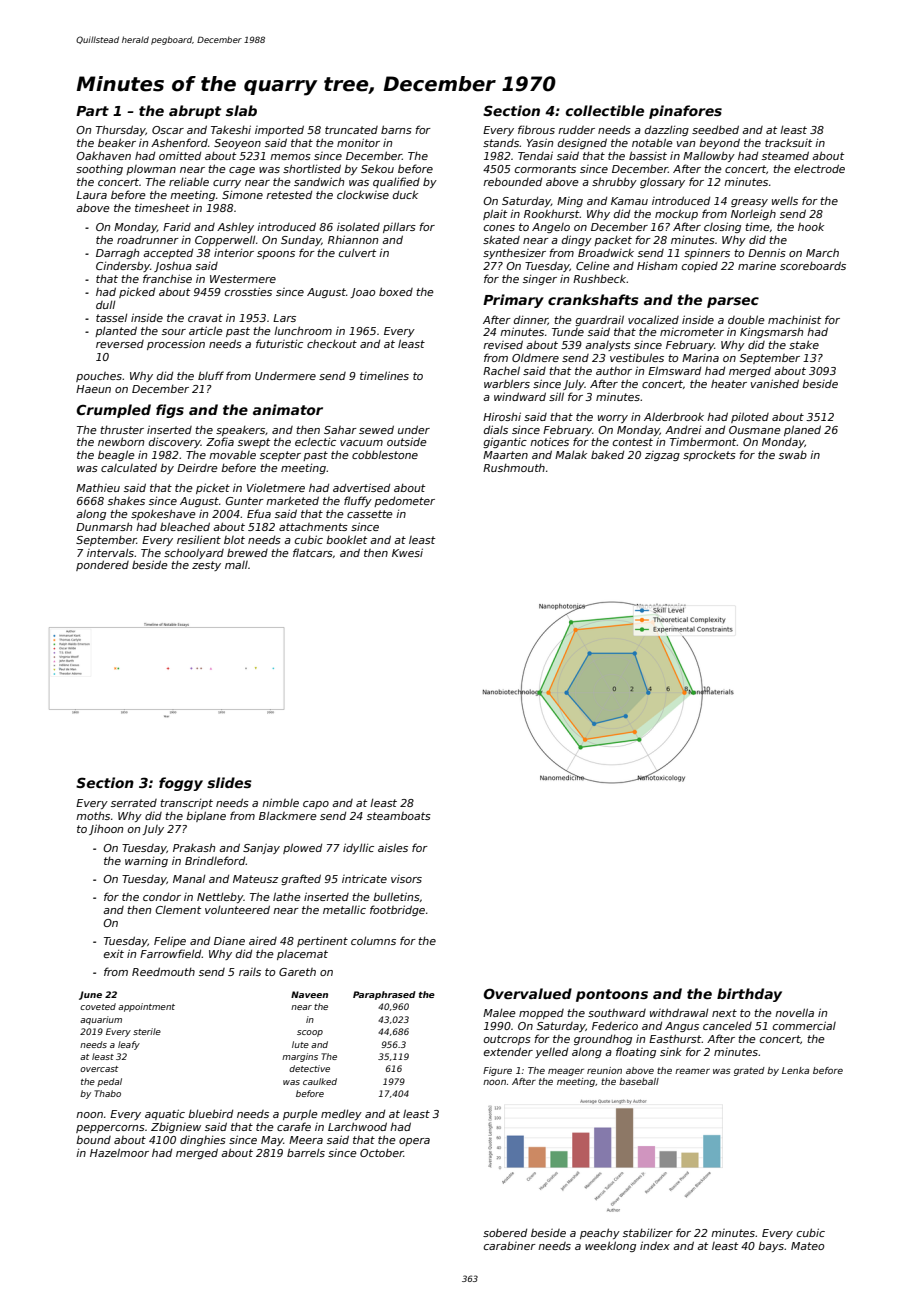 The image size is (924, 1308). What do you see at coordinates (513, 301) in the image?
I see `Primary` at bounding box center [513, 301].
